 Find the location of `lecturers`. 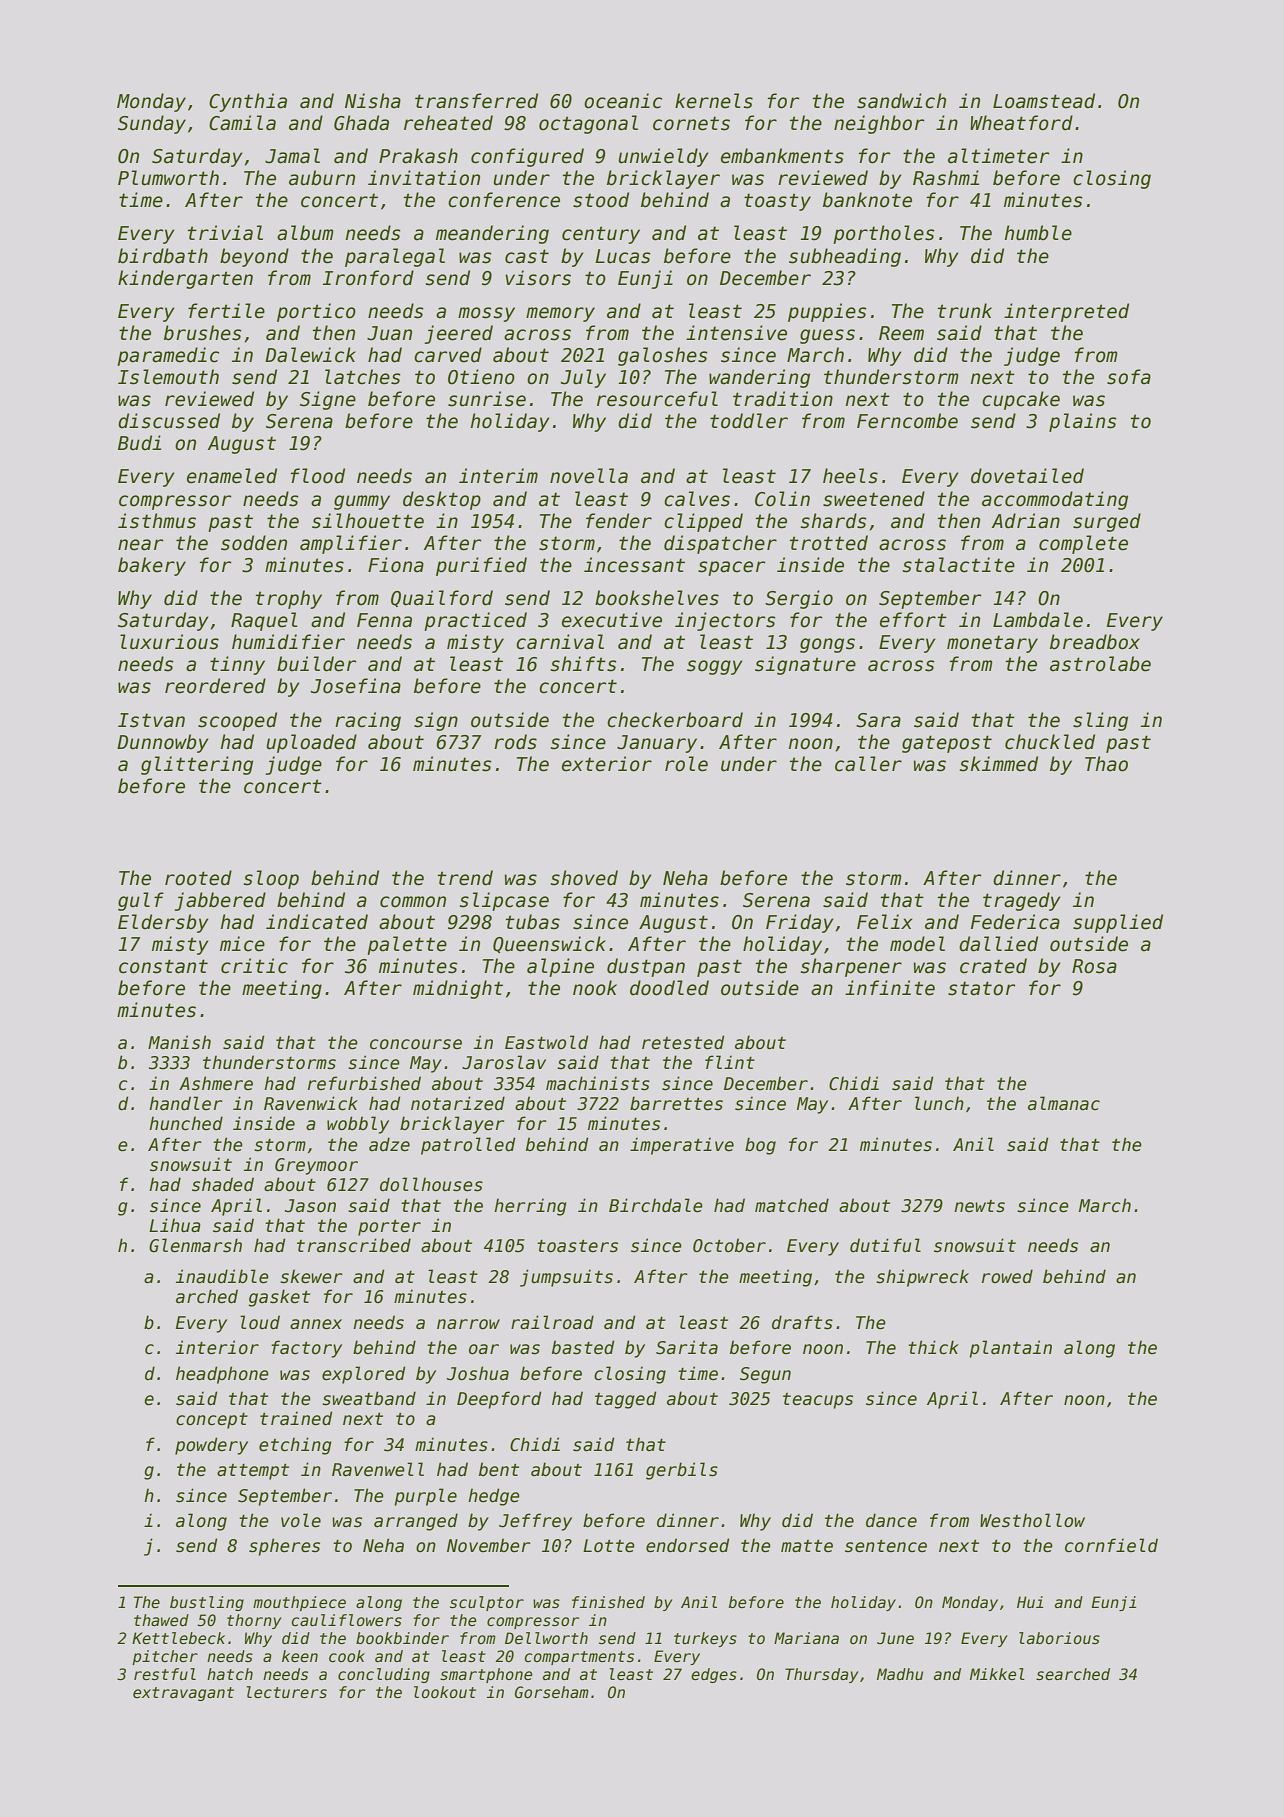

lecturers is located at coordinates (287, 1692).
